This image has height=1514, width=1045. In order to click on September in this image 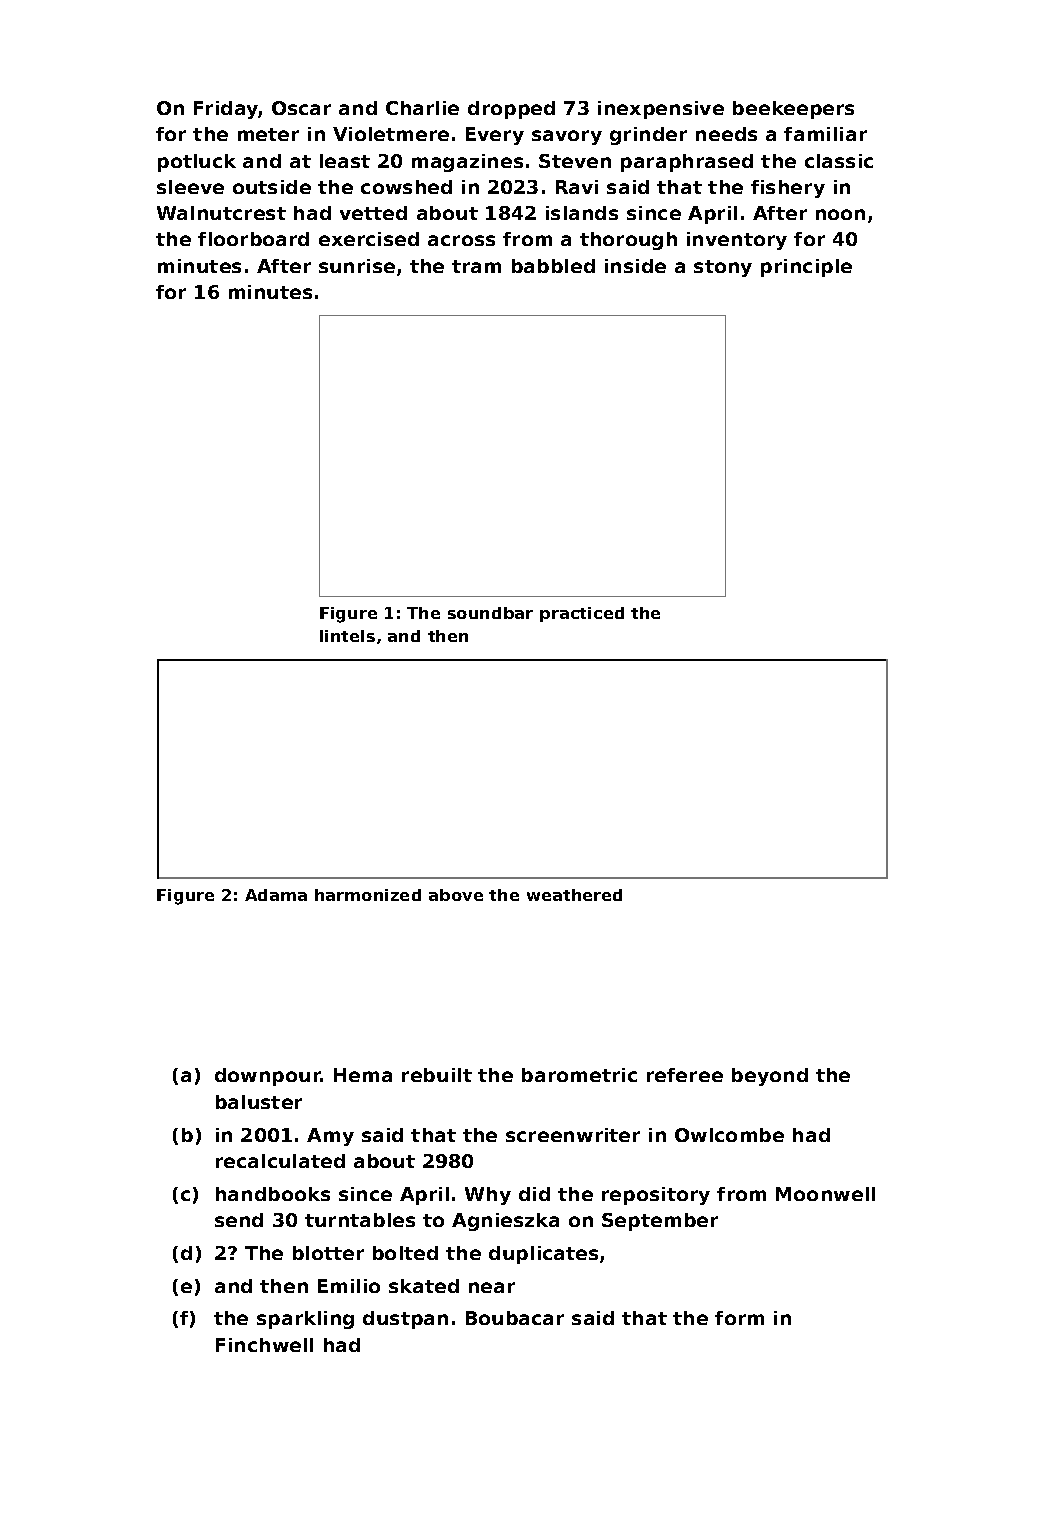, I will do `click(660, 1222)`.
